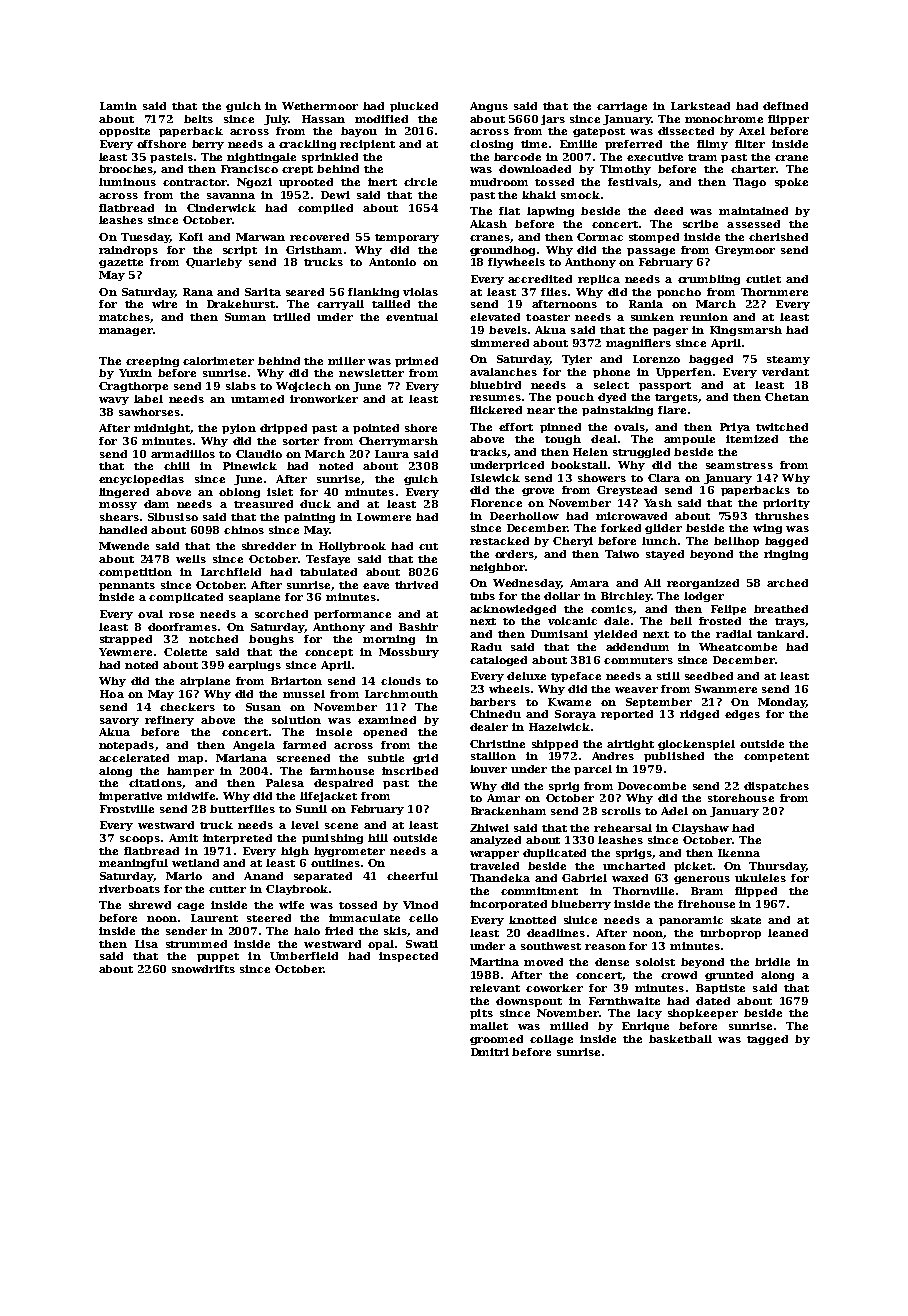  What do you see at coordinates (490, 1052) in the screenshot?
I see `Dmitri` at bounding box center [490, 1052].
